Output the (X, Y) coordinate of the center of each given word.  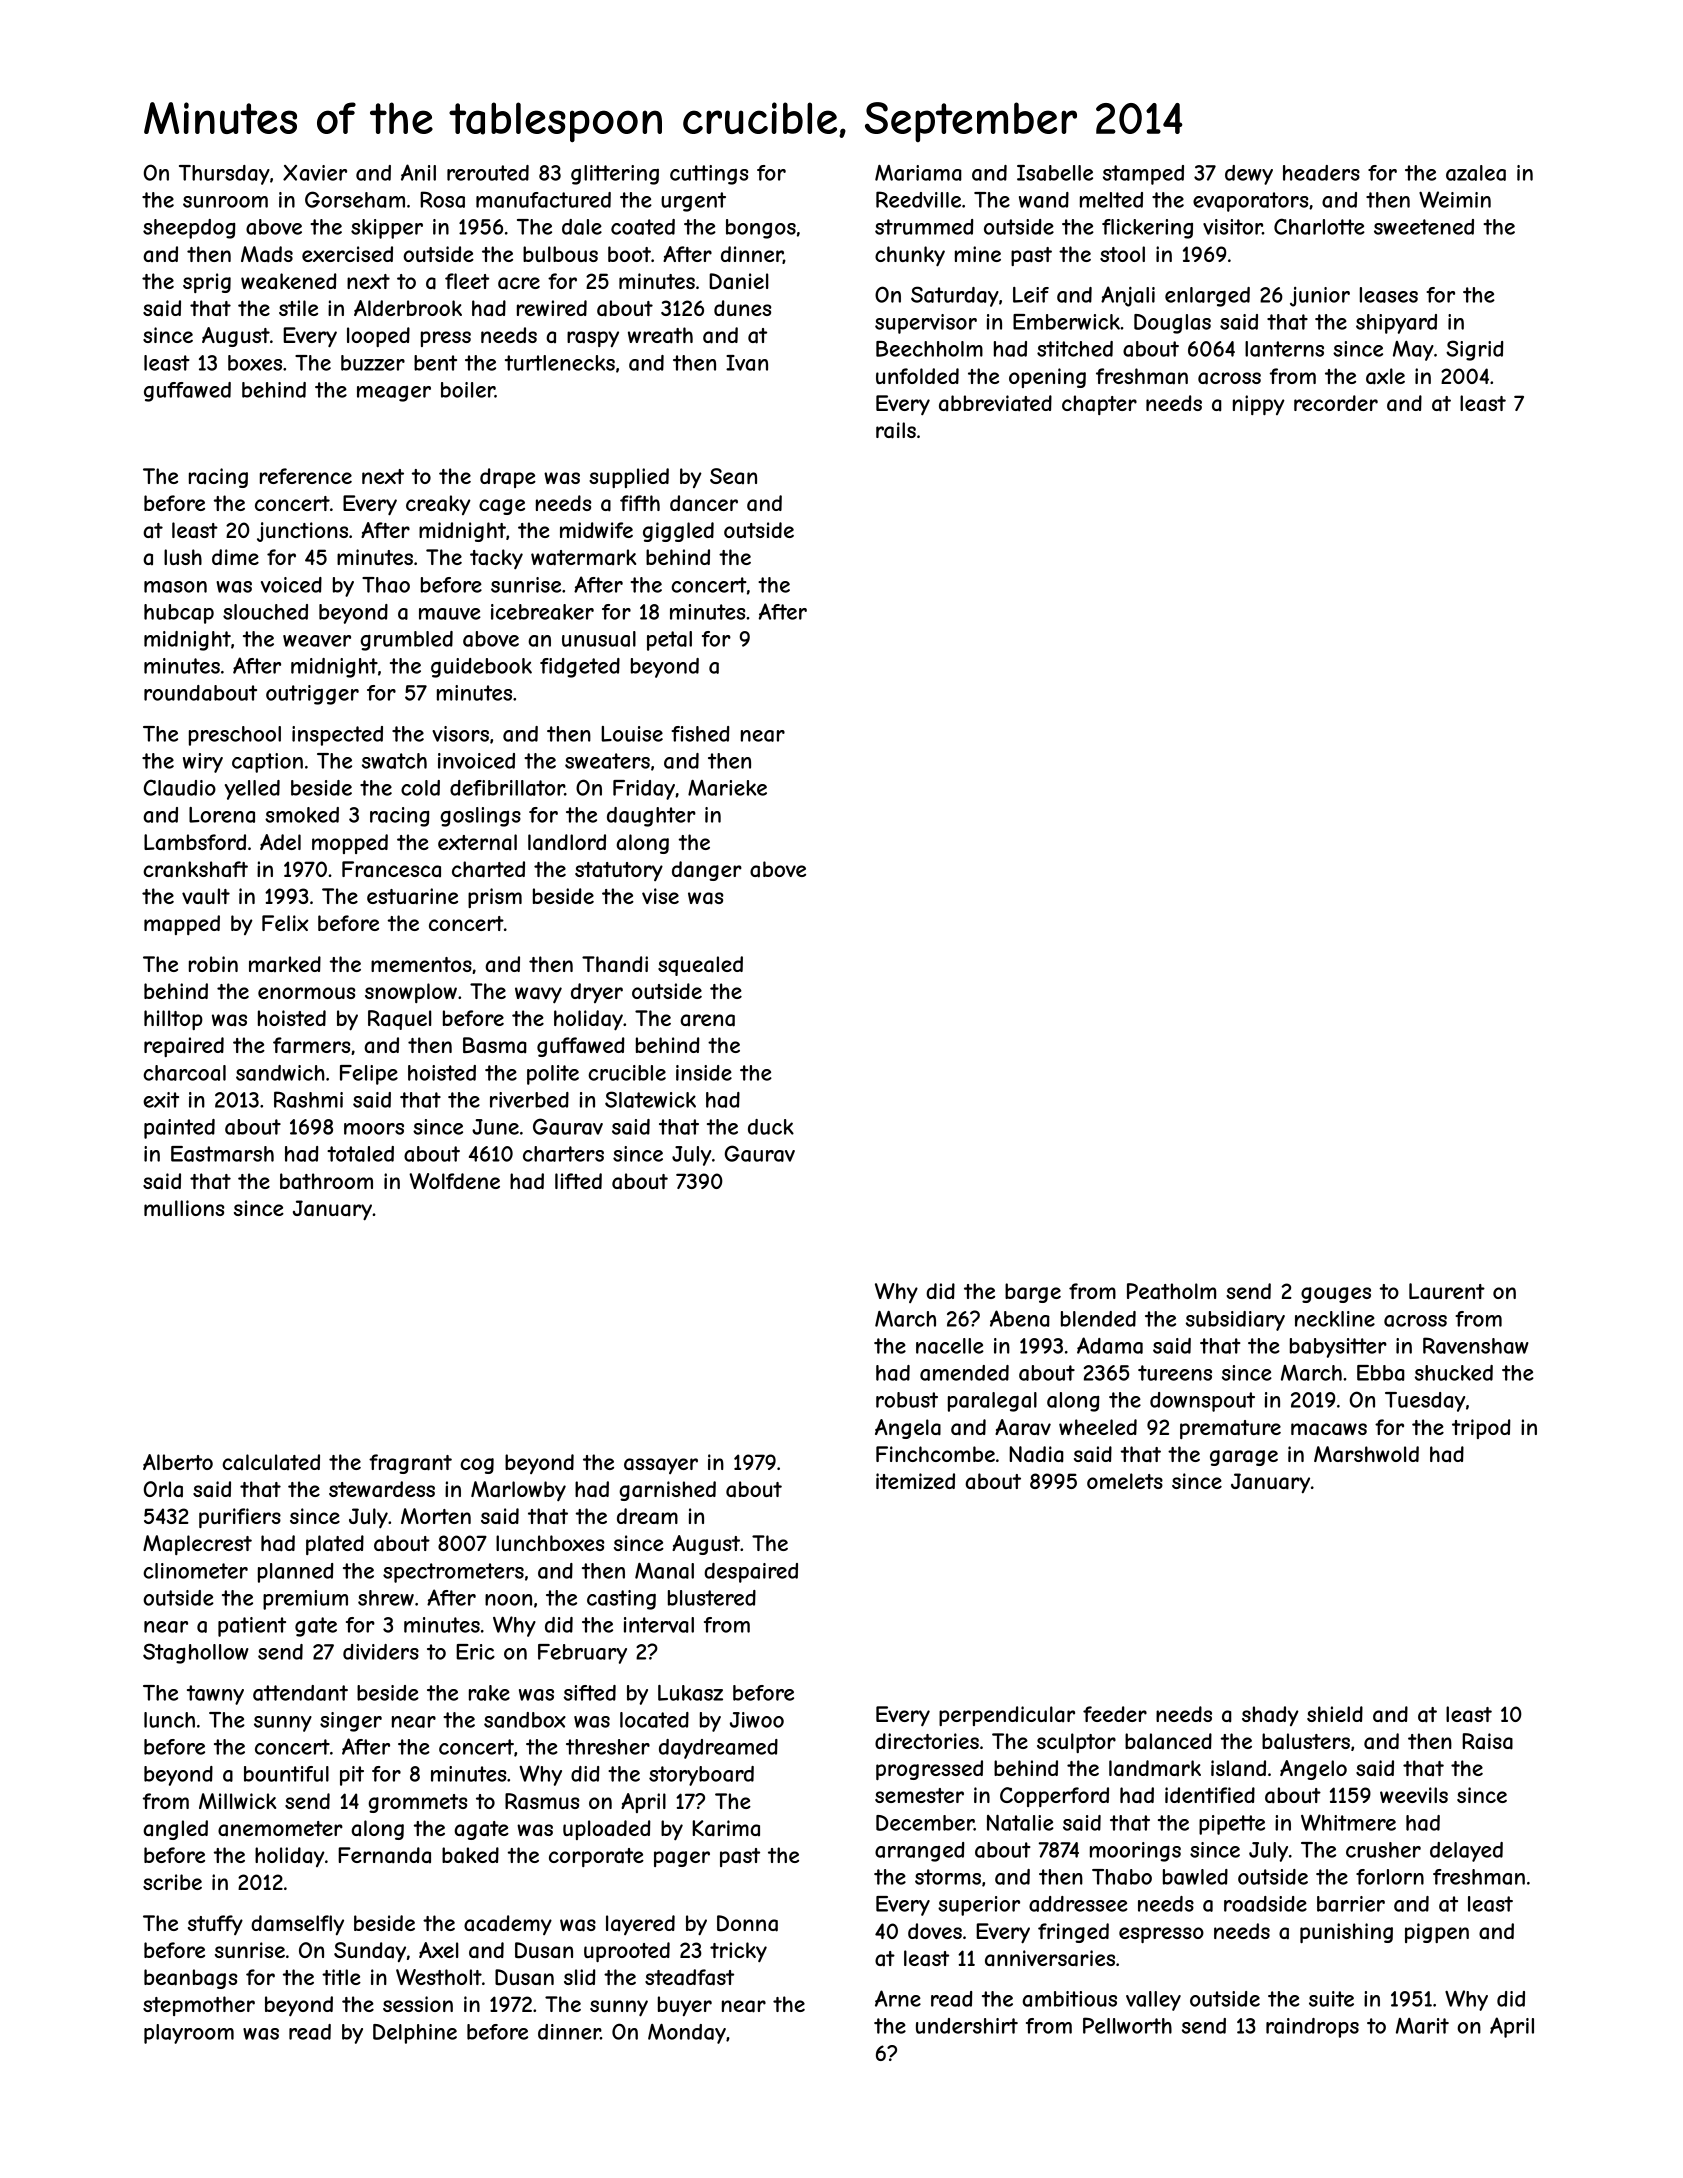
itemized (915, 1481)
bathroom (326, 1181)
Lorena (222, 815)
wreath (660, 335)
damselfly (297, 1925)
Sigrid (1475, 350)
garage (1244, 1458)
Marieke (727, 788)
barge (1033, 1293)
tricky (738, 1952)
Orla (163, 1489)
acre (519, 283)
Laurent (1447, 1291)
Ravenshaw (1476, 1345)
